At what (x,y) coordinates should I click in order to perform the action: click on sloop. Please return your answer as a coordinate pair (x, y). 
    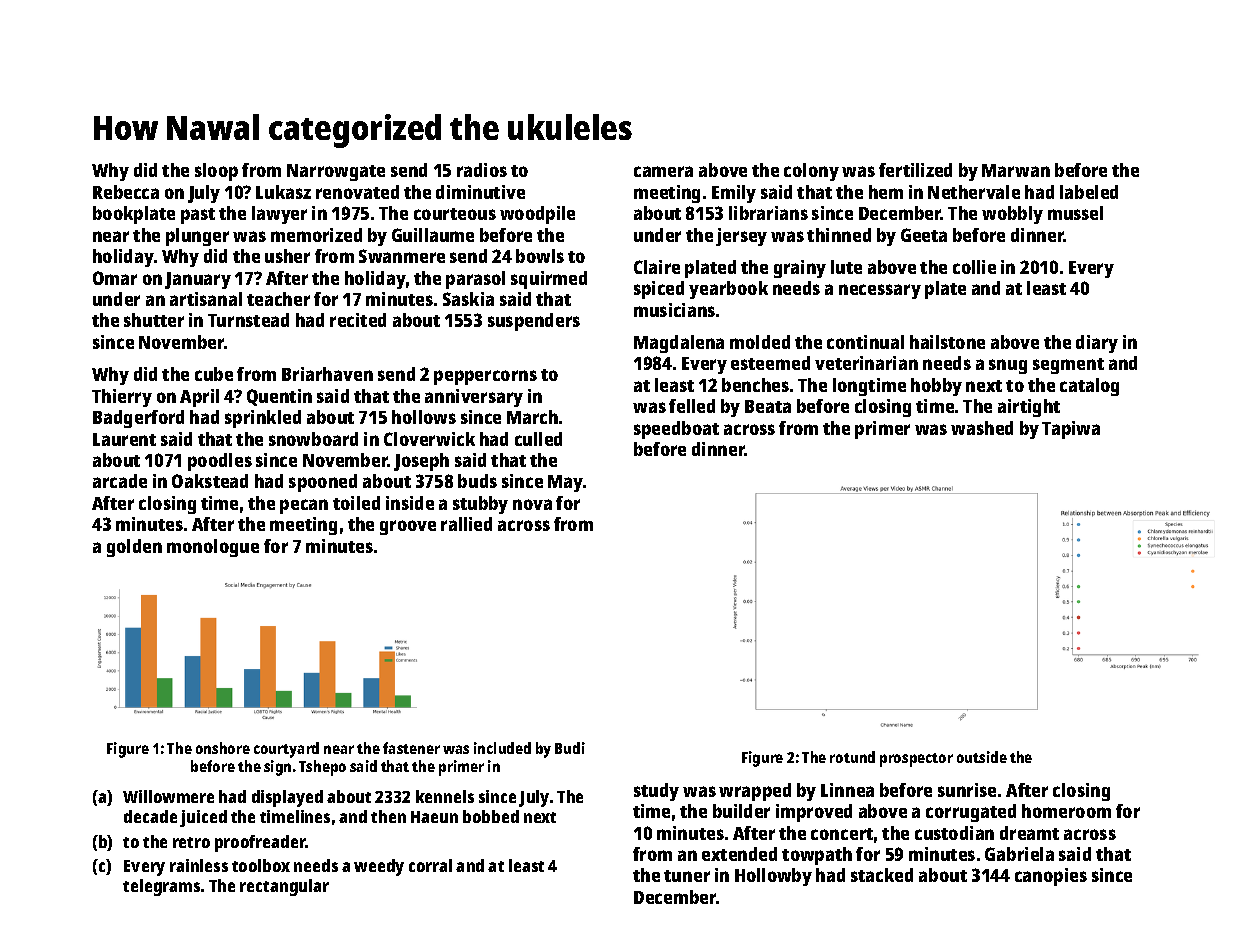
    Looking at the image, I should click on (216, 172).
